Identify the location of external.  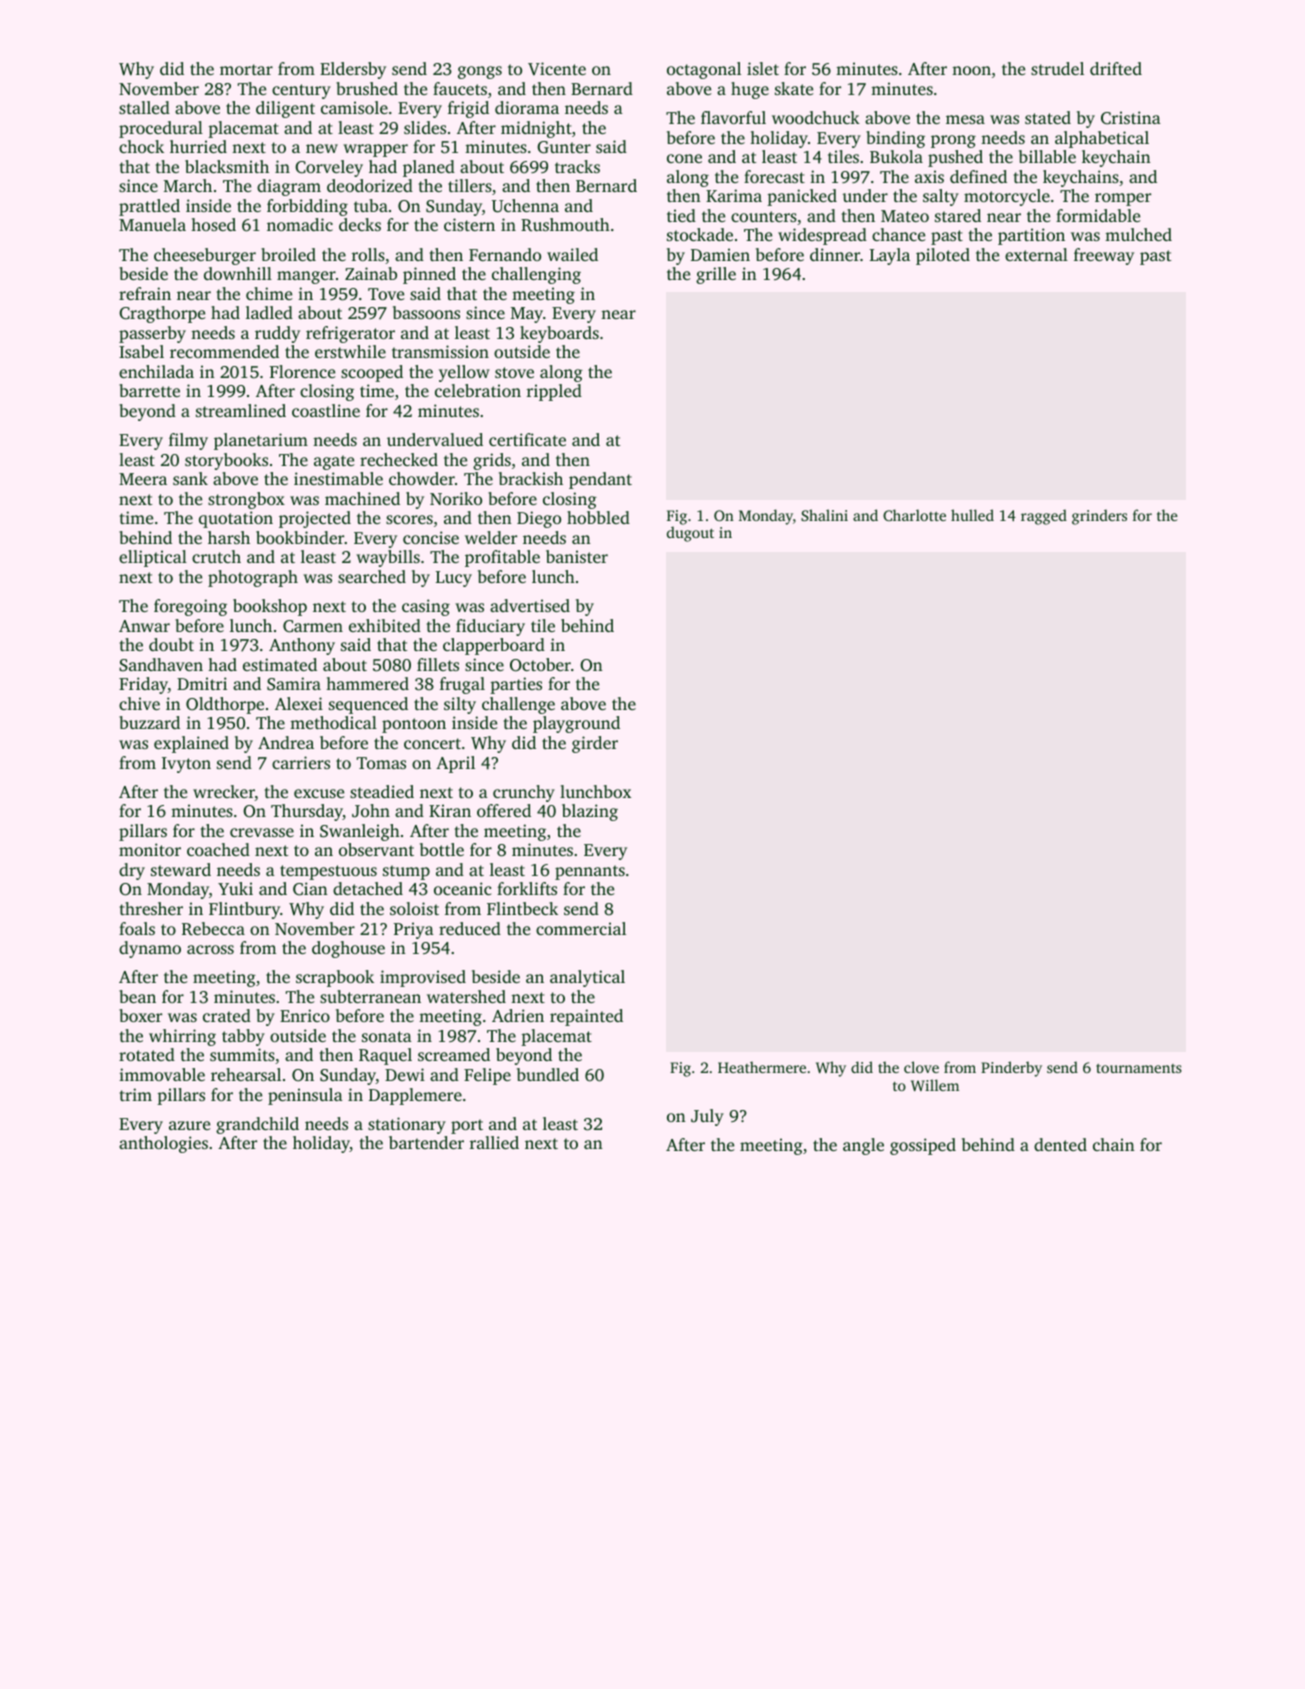
(1036, 254).
